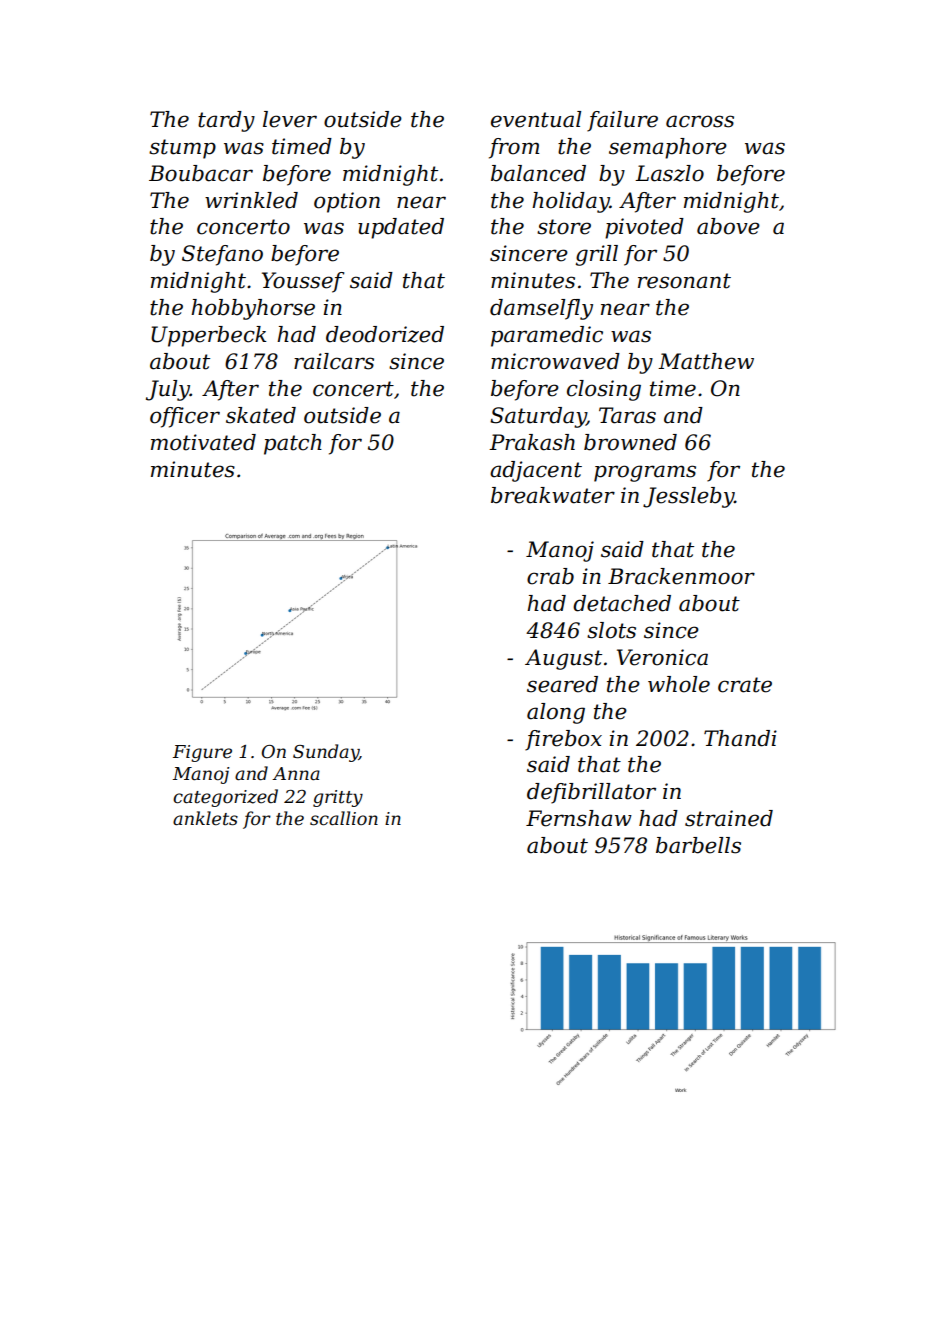 This document has width=935, height=1327. Describe the element at coordinates (185, 417) in the document. I see `officer` at that location.
